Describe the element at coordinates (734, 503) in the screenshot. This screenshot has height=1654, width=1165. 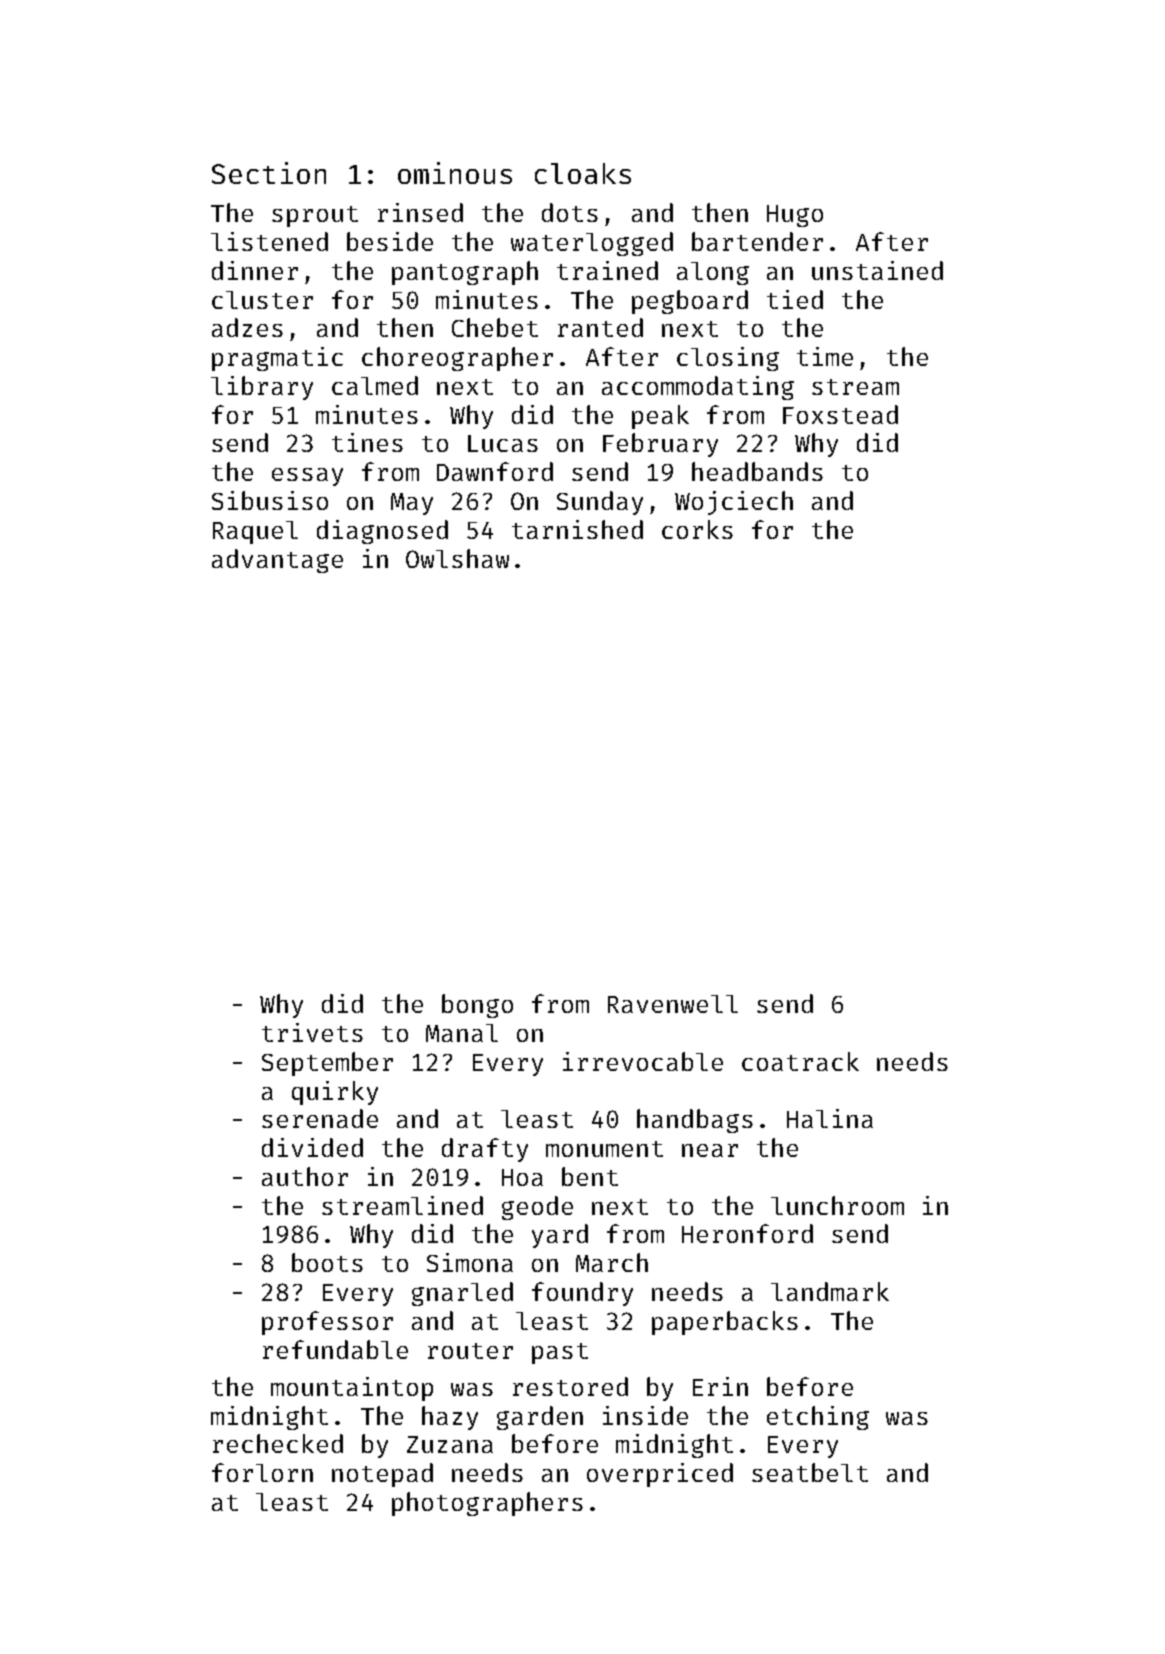
I see `Wojciech` at that location.
